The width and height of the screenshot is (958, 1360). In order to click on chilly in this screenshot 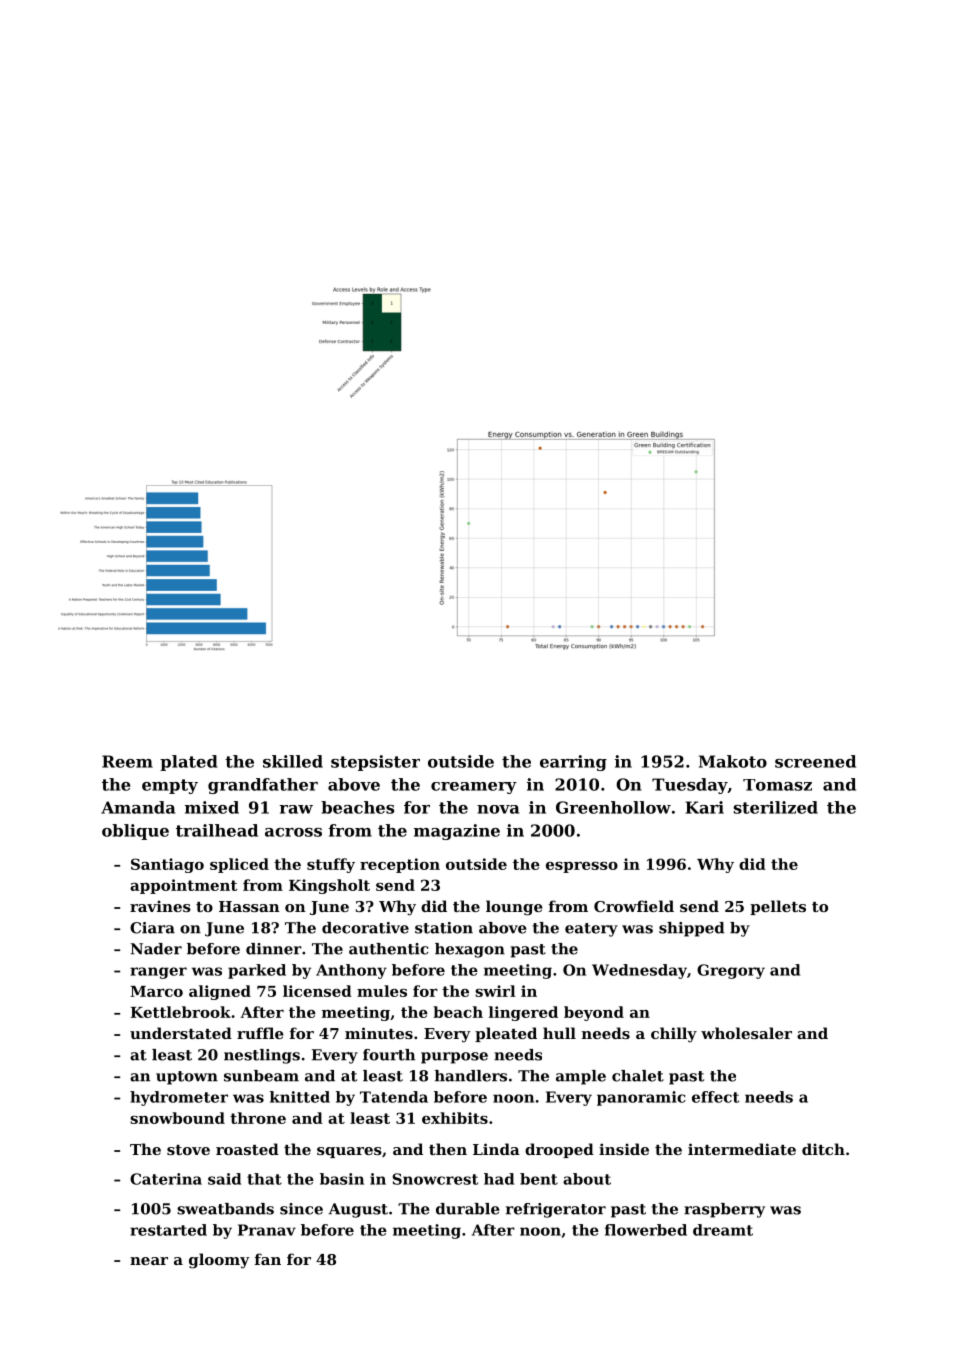, I will do `click(674, 1035)`.
